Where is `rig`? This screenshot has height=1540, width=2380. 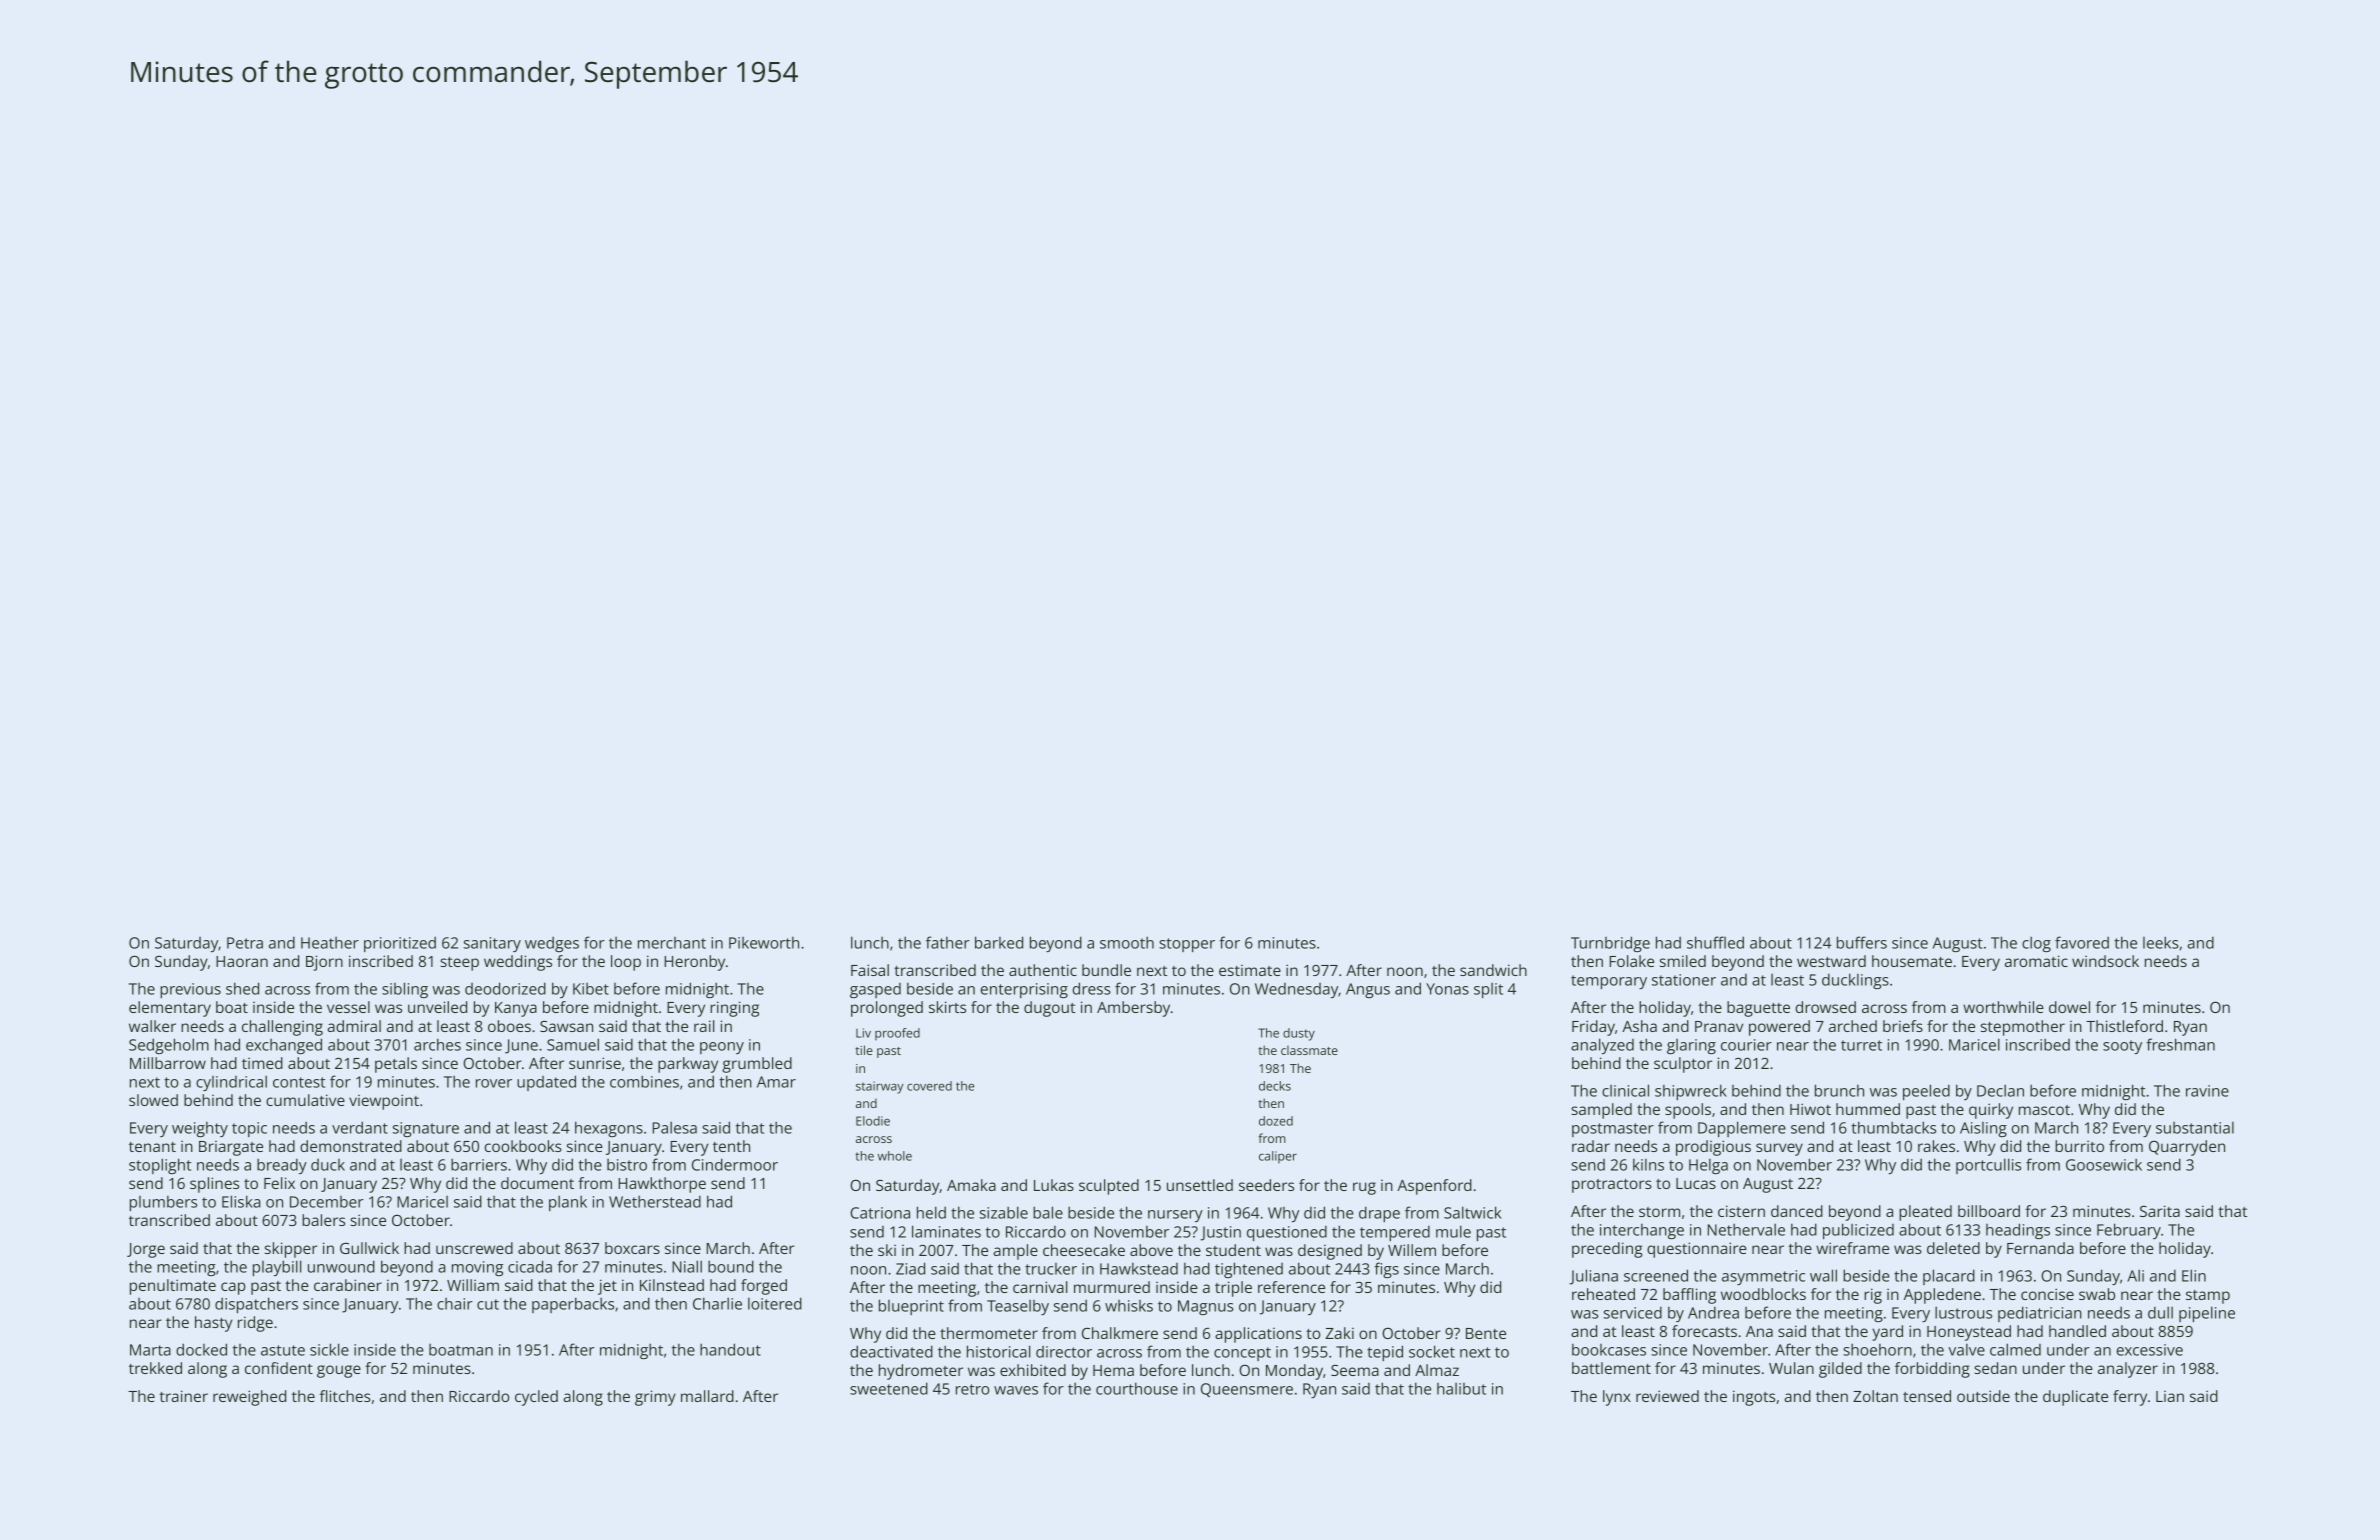
rig is located at coordinates (1873, 1296).
